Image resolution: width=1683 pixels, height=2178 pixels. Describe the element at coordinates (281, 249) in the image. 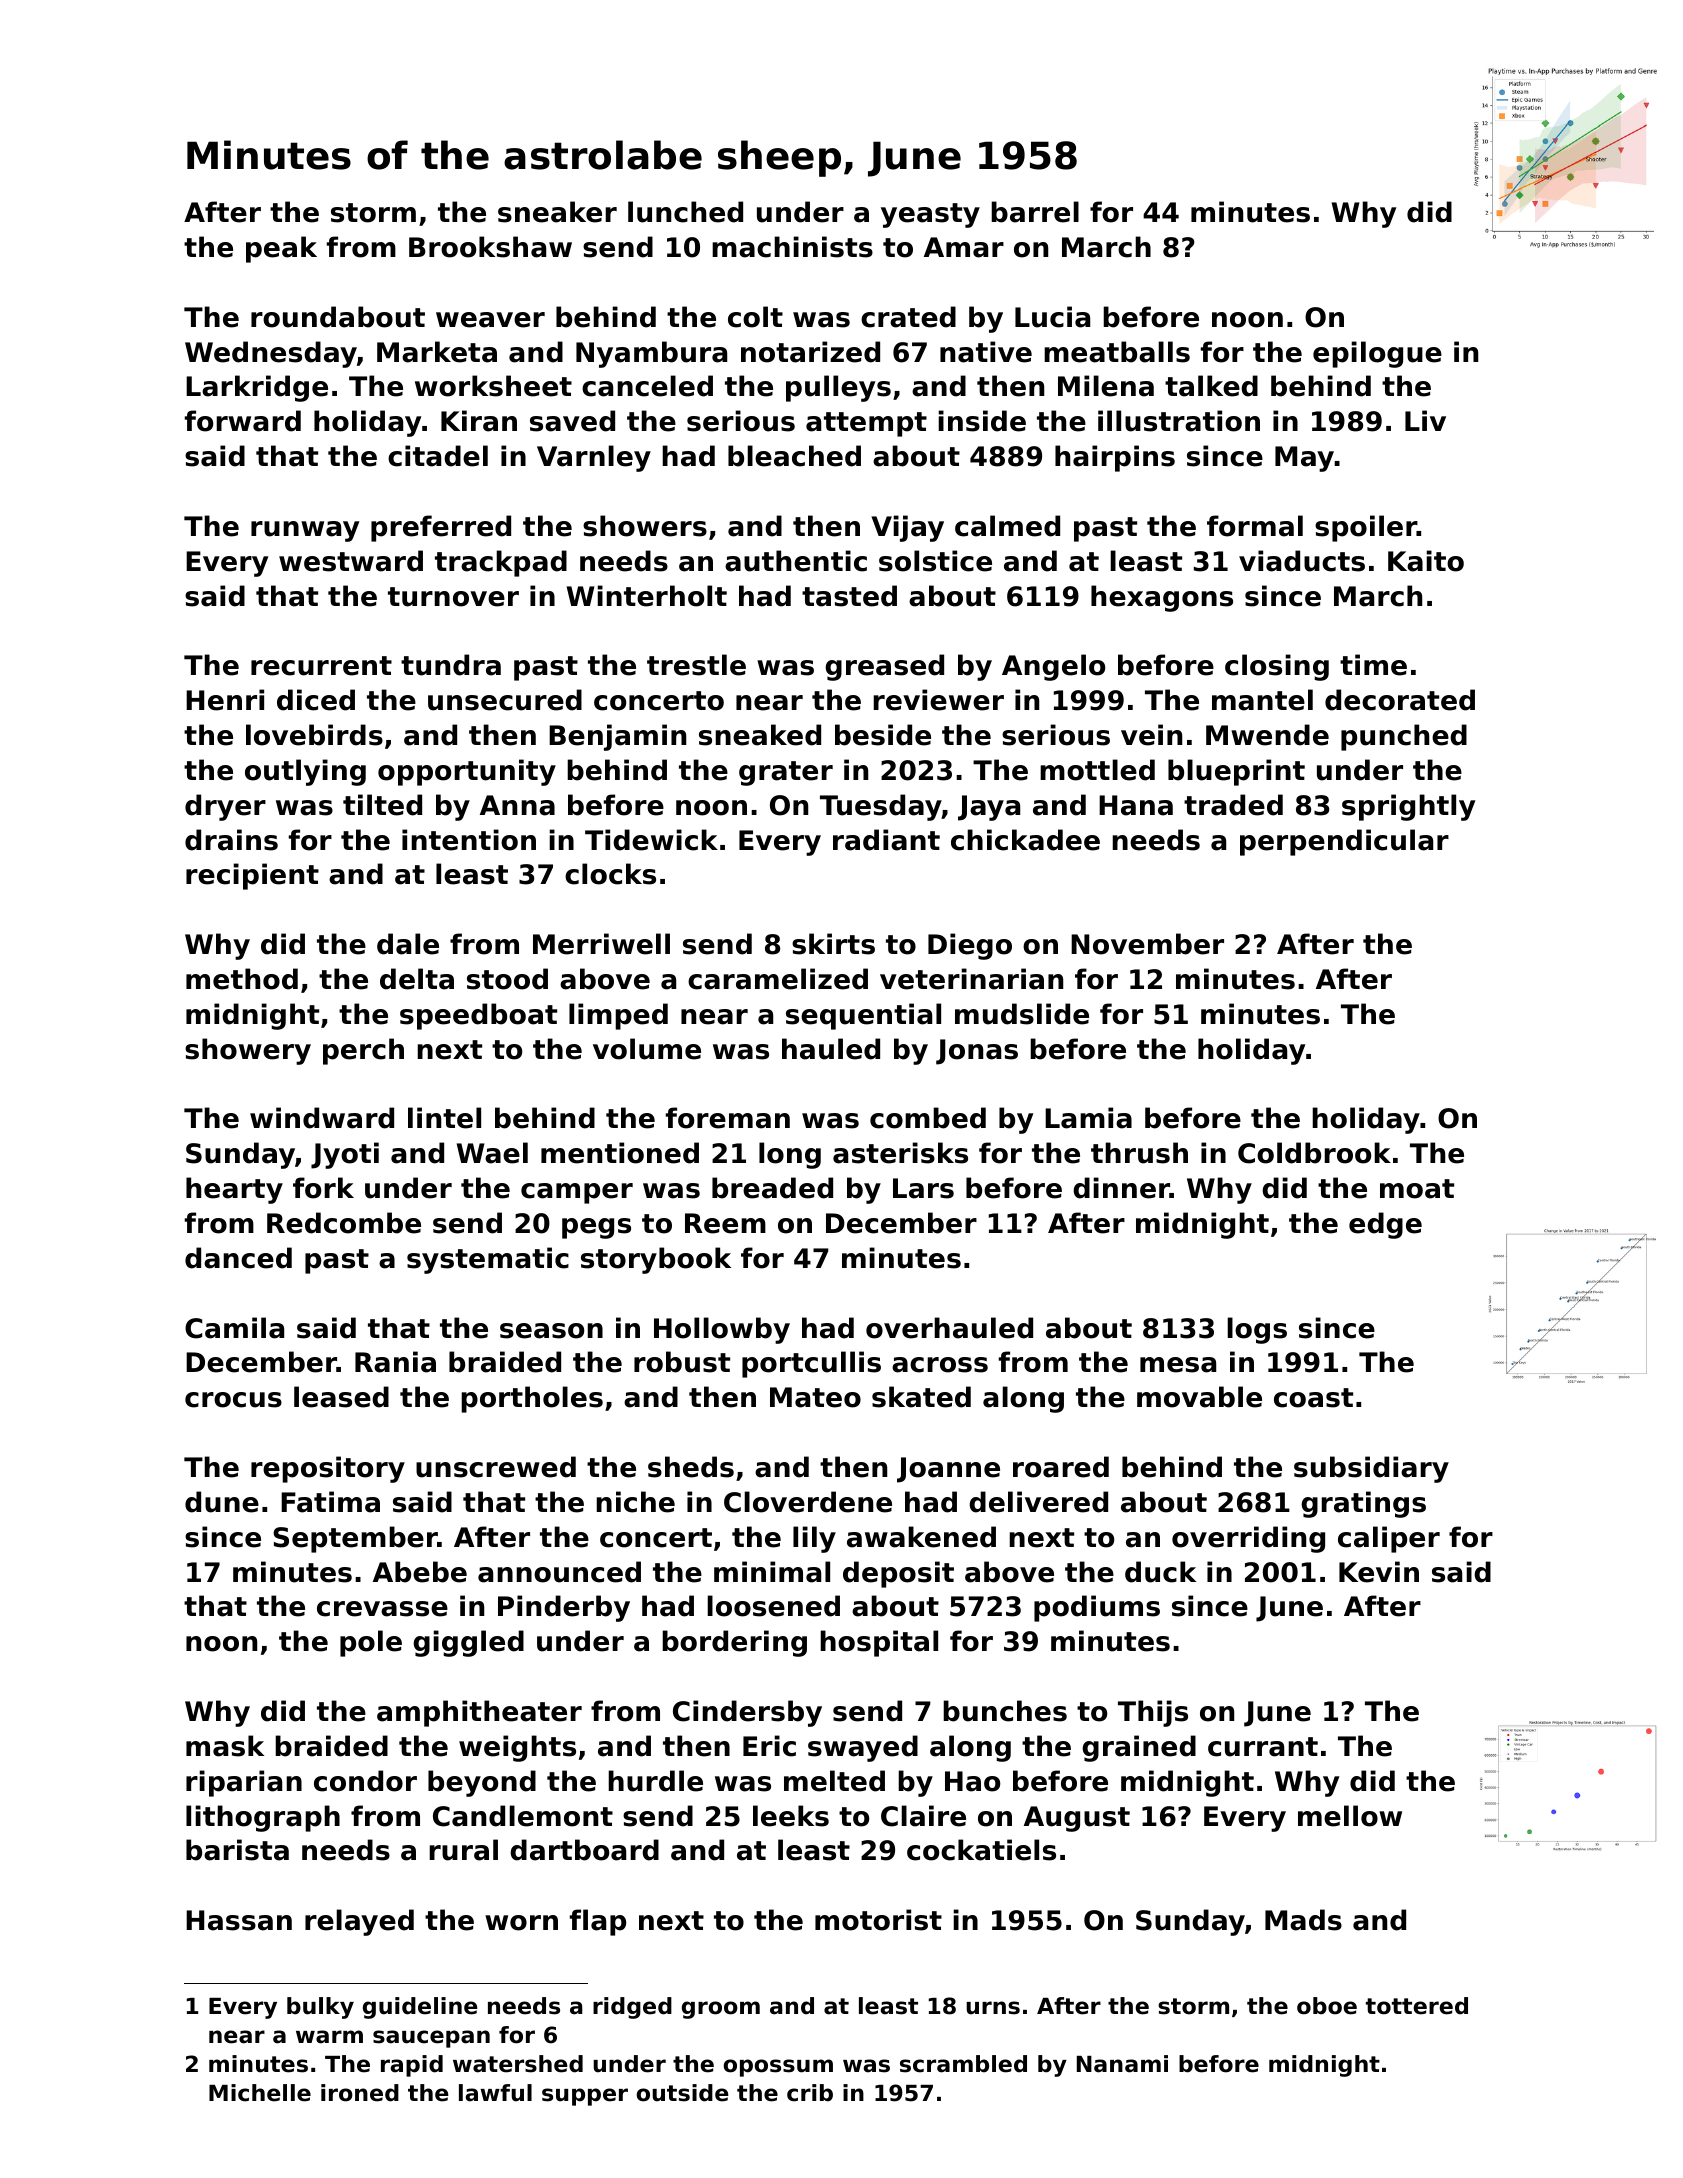

I see `peak` at that location.
